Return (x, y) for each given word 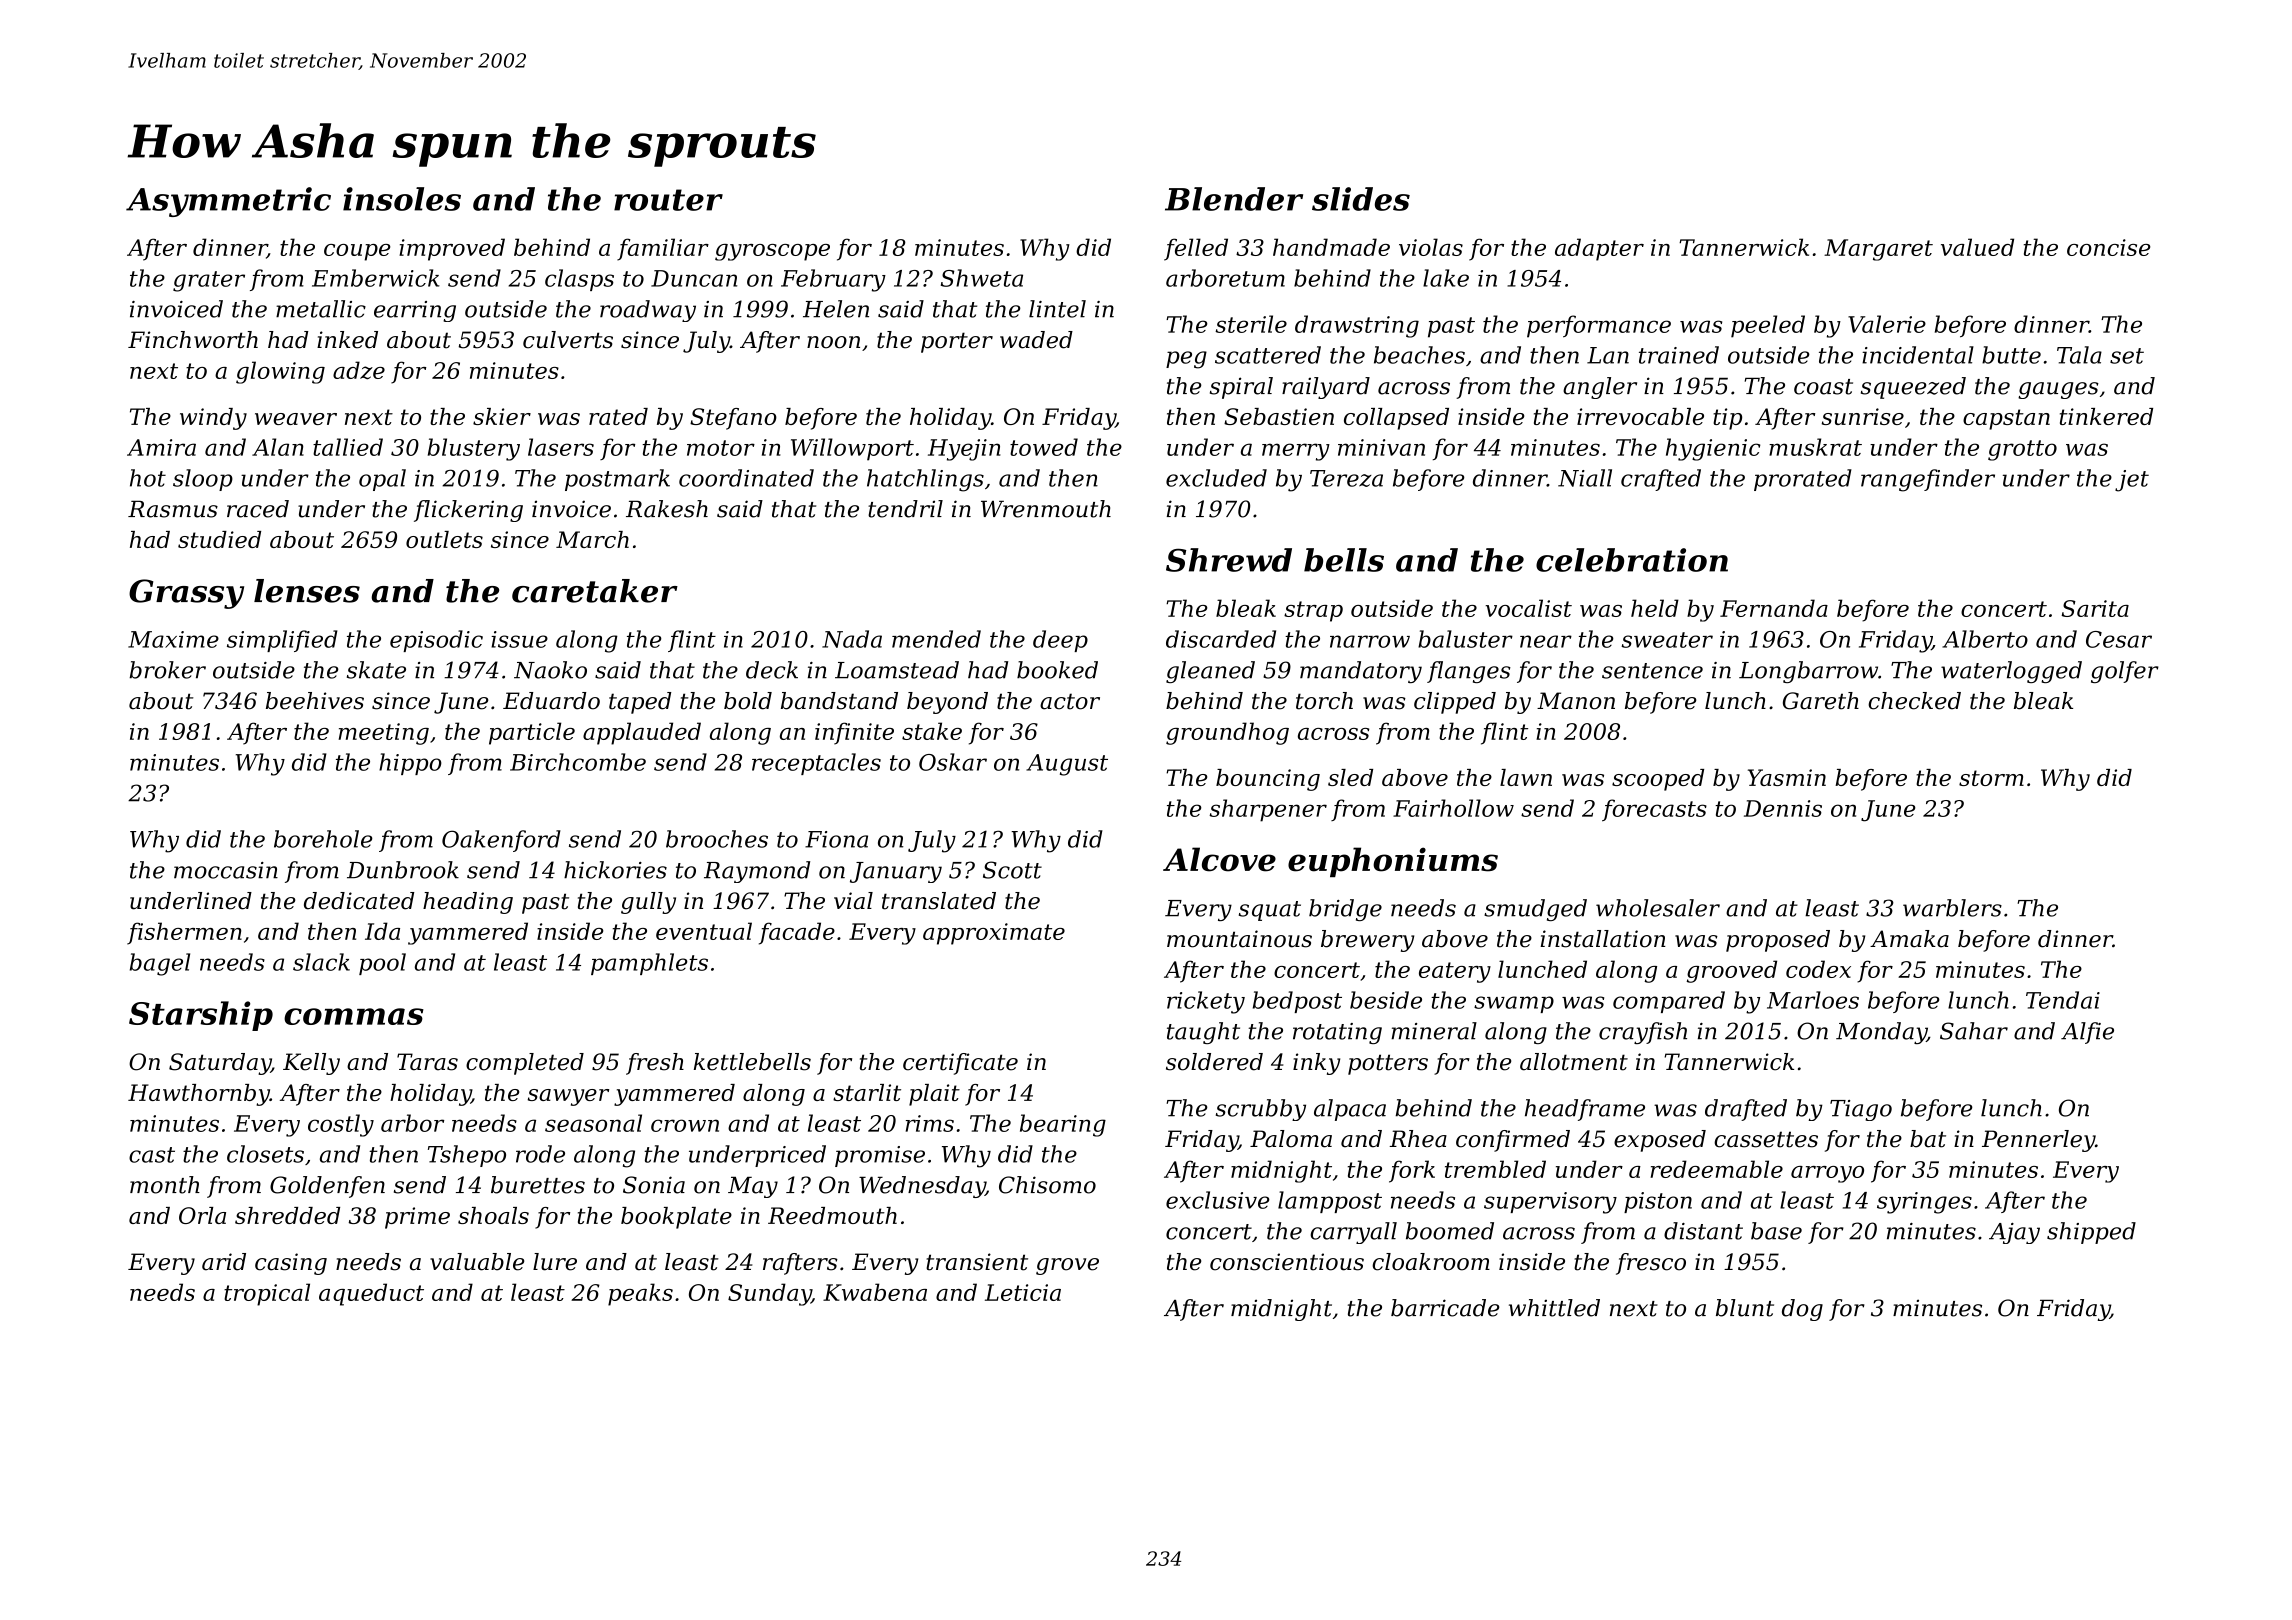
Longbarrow (1808, 672)
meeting (383, 734)
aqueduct (371, 1294)
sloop (203, 480)
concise (2108, 247)
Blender (1234, 199)
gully (648, 903)
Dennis (1783, 808)
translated (939, 901)
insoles (402, 199)
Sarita (2095, 608)
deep (1060, 641)
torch (1324, 701)
